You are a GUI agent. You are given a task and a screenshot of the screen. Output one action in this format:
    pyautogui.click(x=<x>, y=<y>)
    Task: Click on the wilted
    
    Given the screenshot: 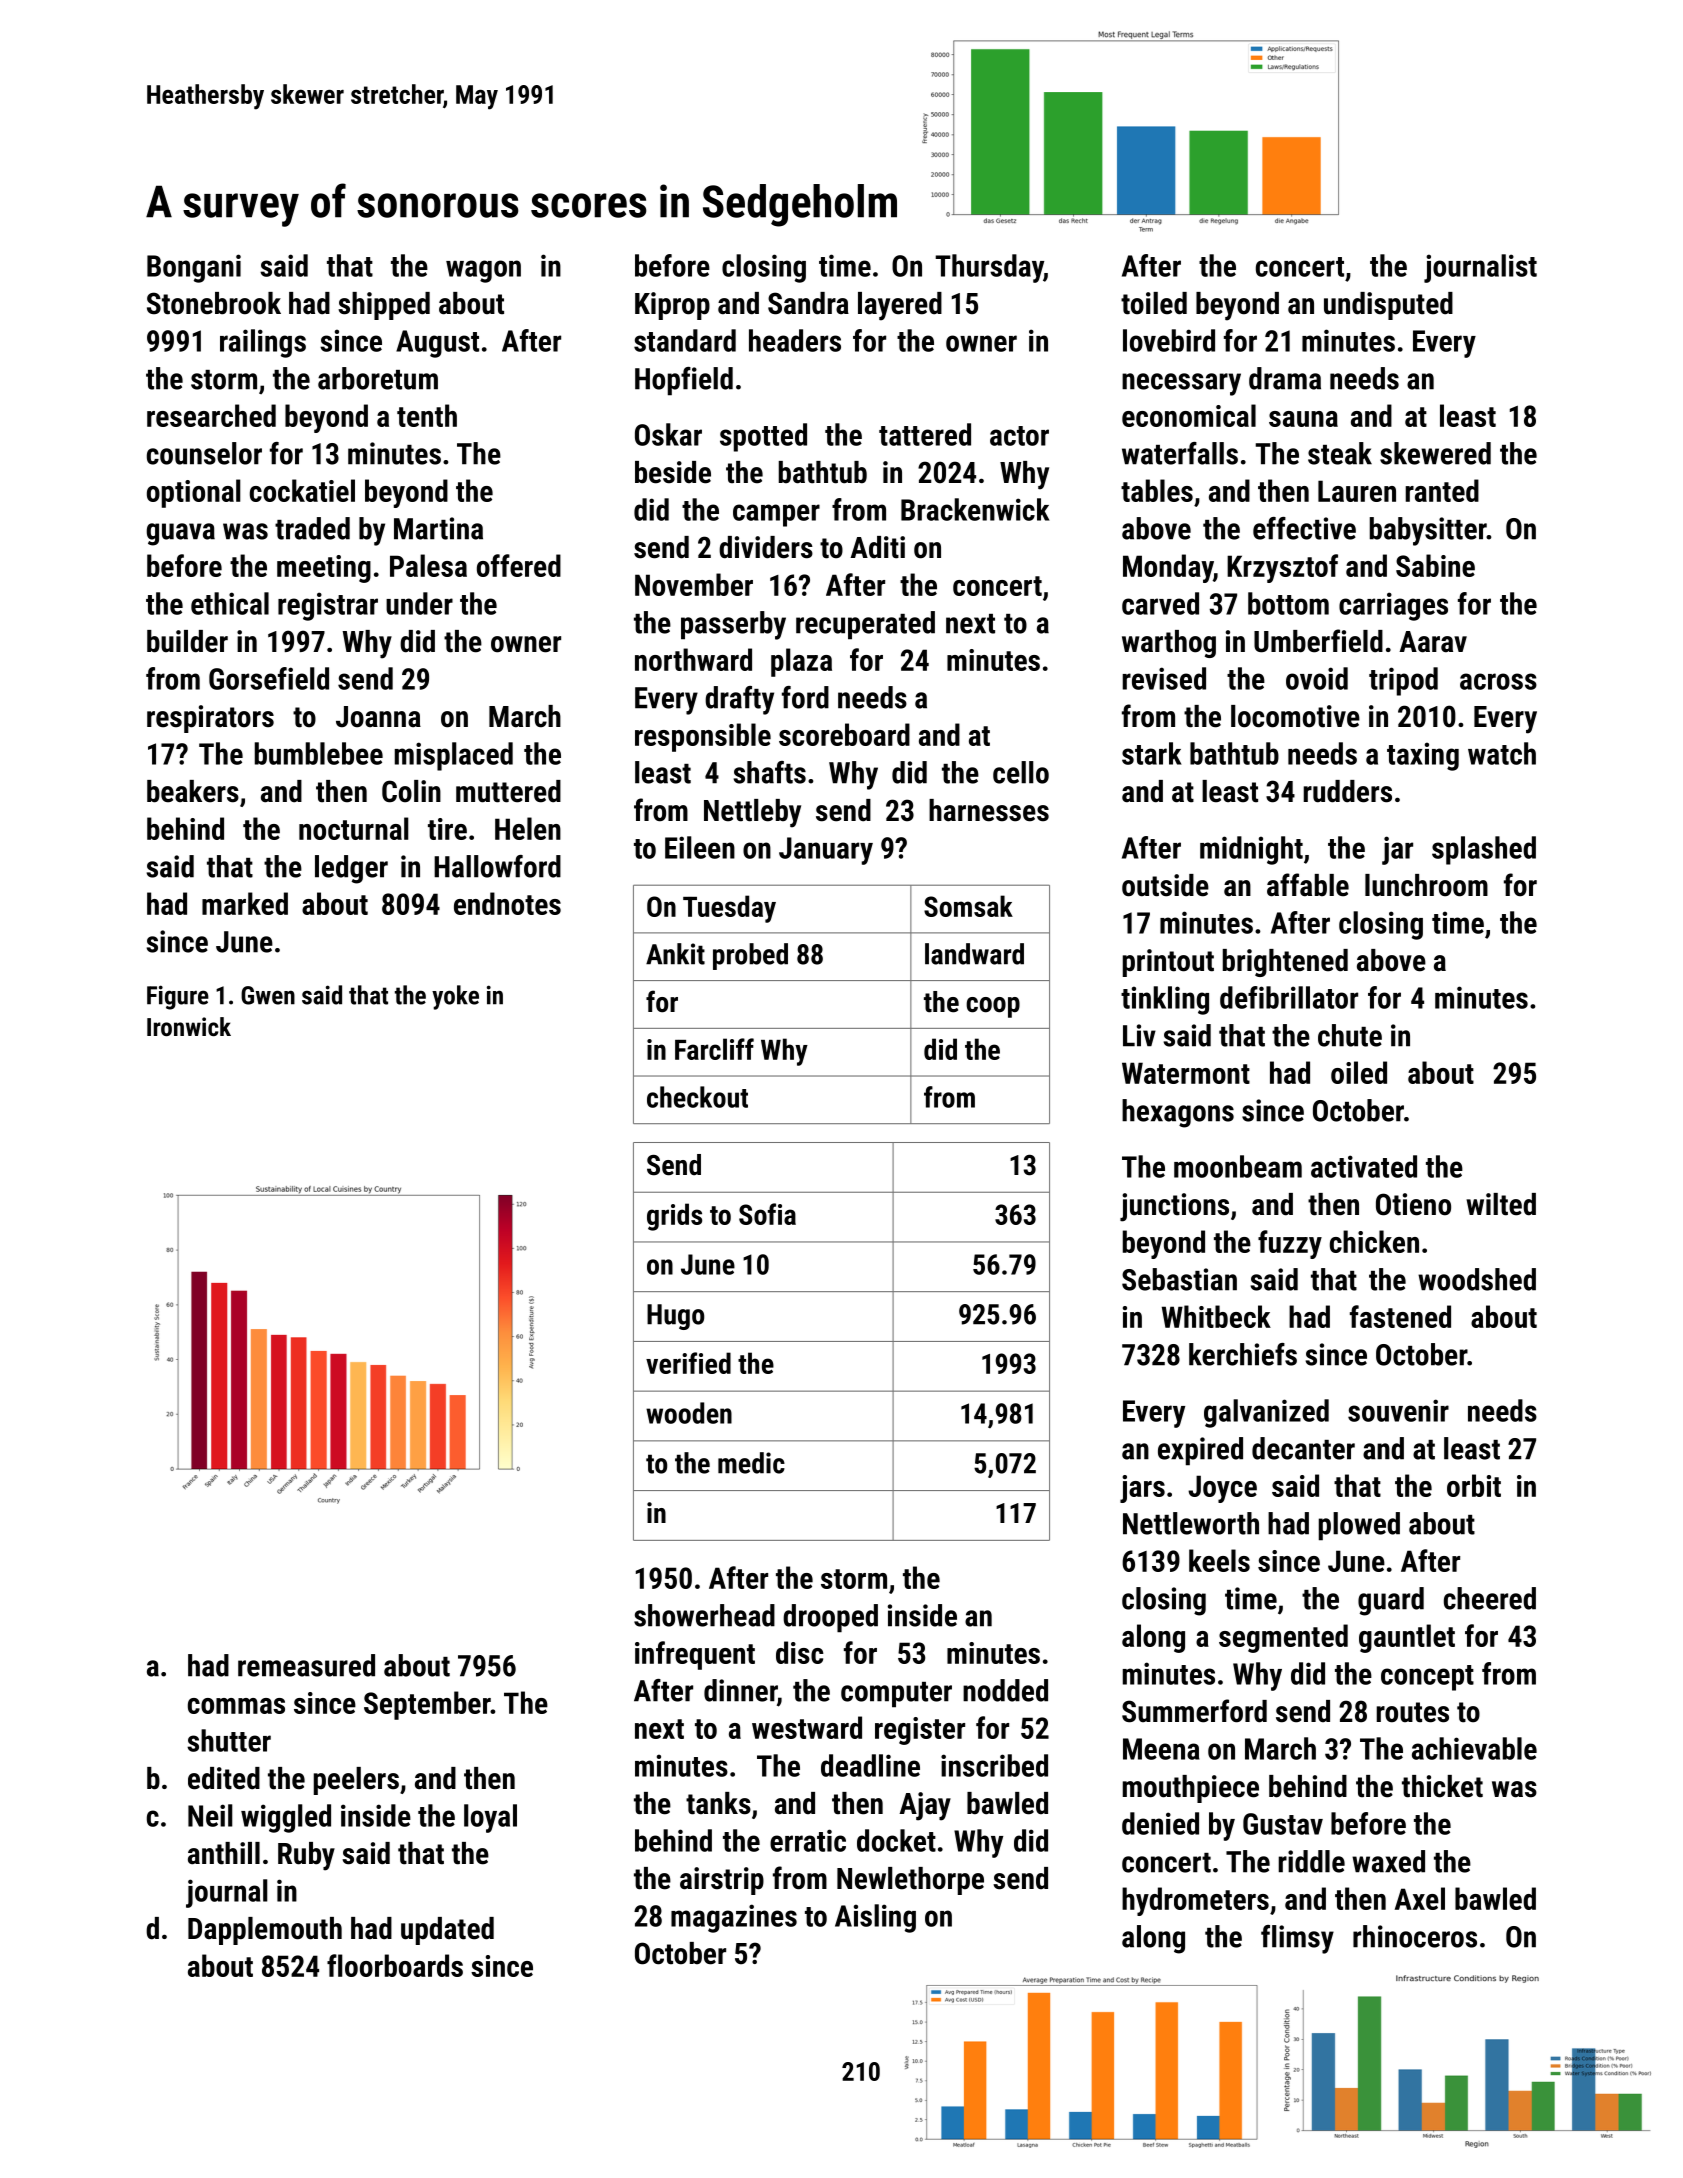 What is the action you would take?
    pyautogui.click(x=1501, y=1204)
